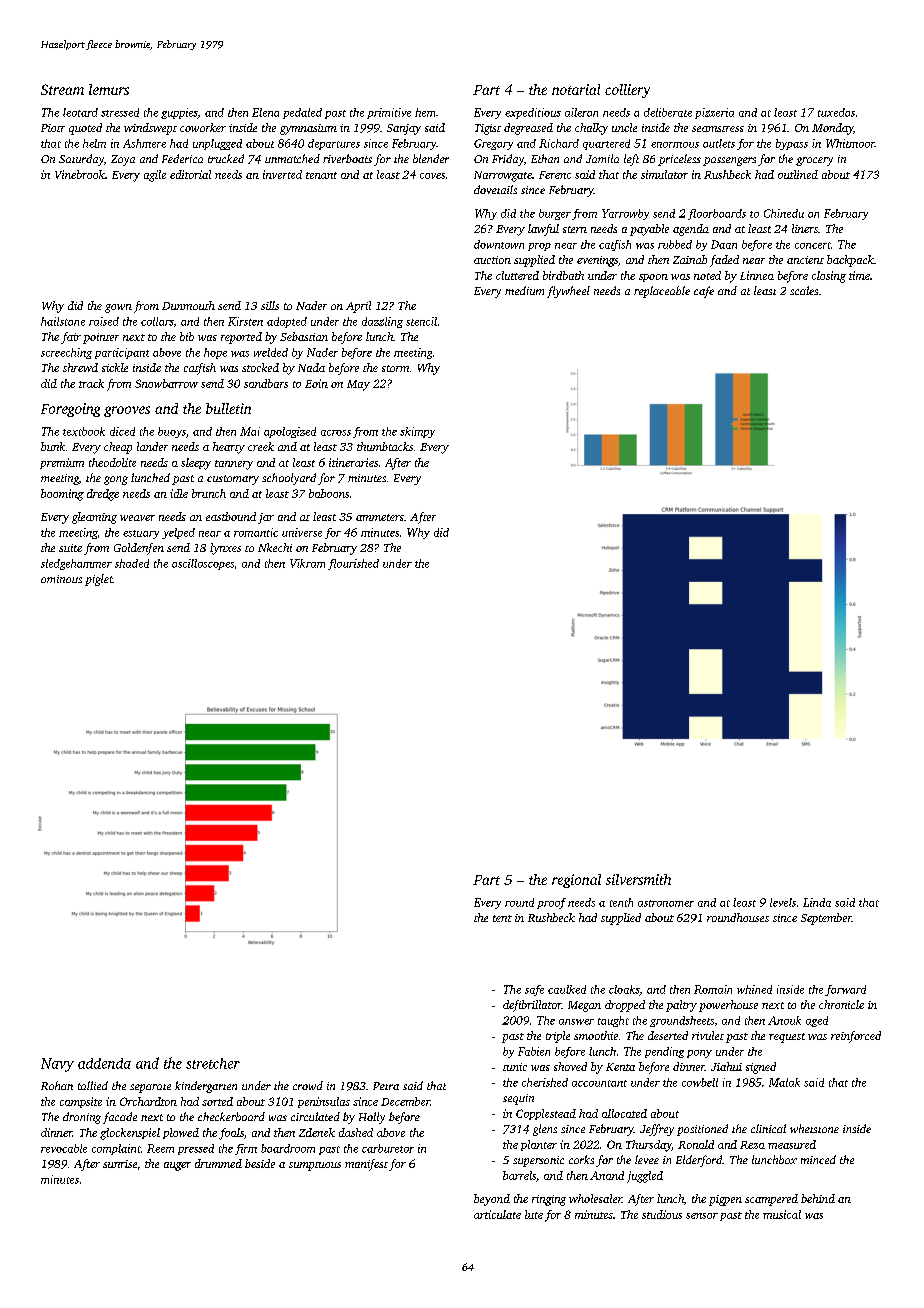 The width and height of the screenshot is (924, 1308). Describe the element at coordinates (275, 547) in the screenshot. I see `Nkechi` at that location.
